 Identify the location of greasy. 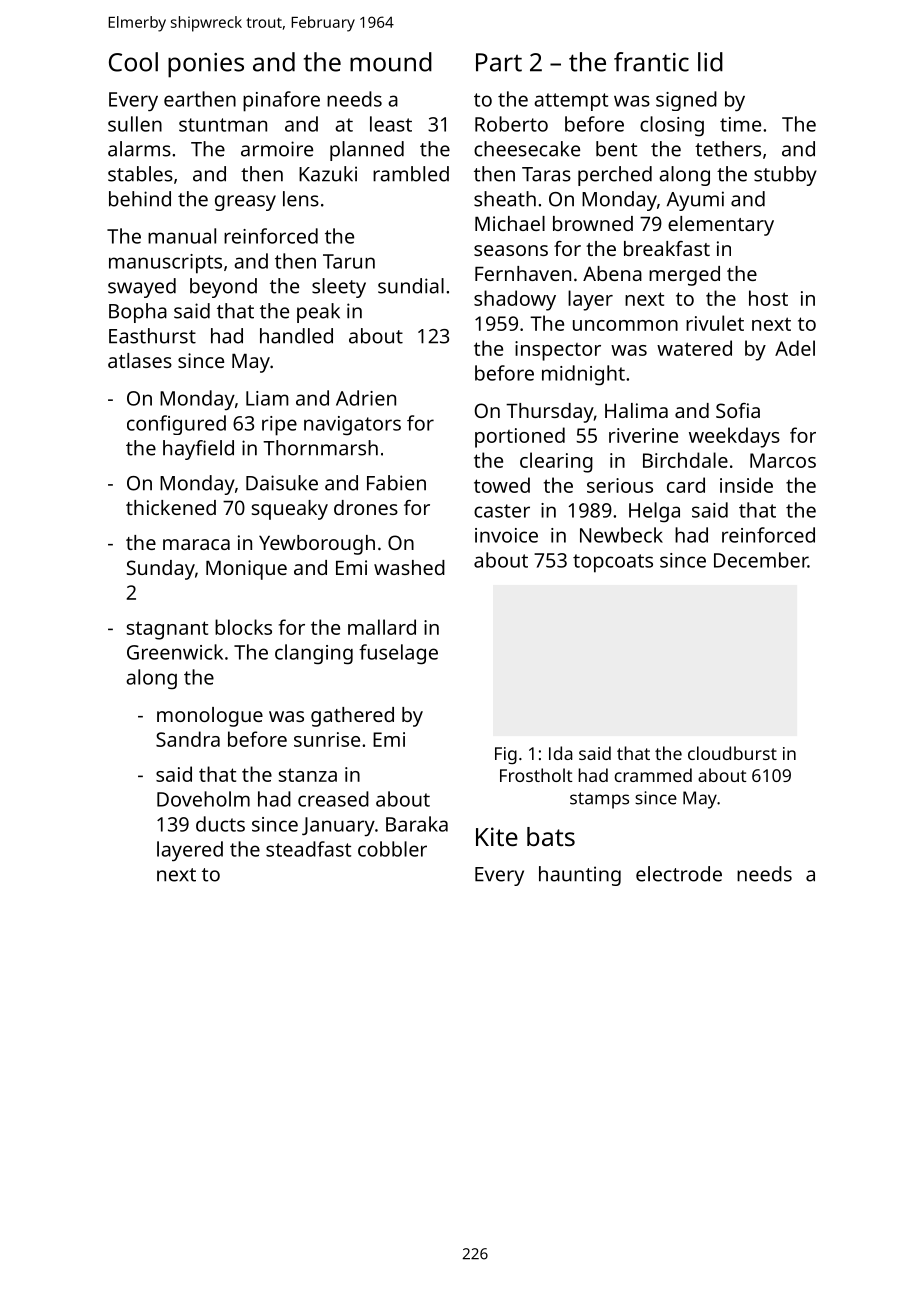
(245, 203).
